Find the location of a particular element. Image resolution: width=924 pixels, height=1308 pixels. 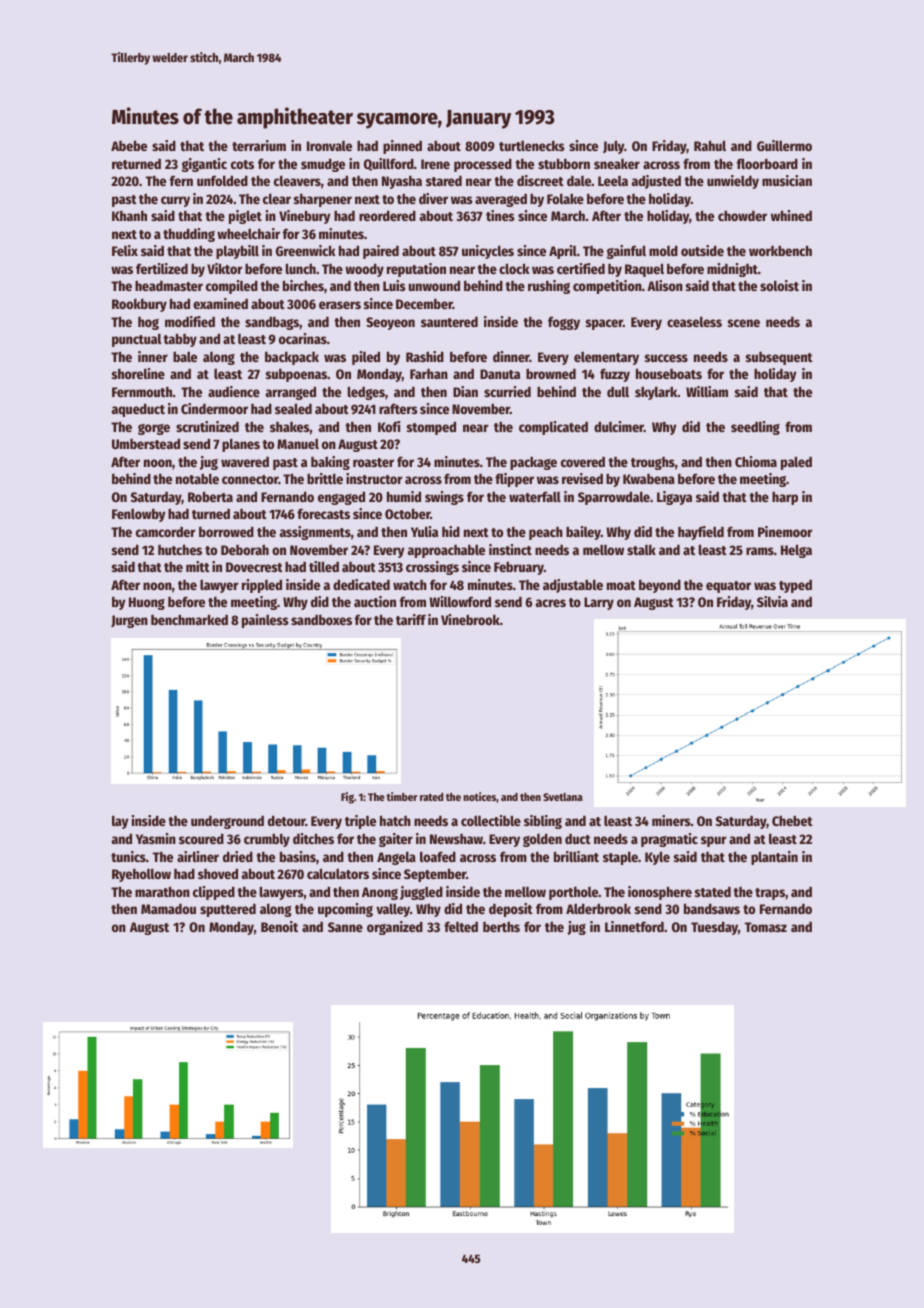

Linnetford is located at coordinates (634, 926).
